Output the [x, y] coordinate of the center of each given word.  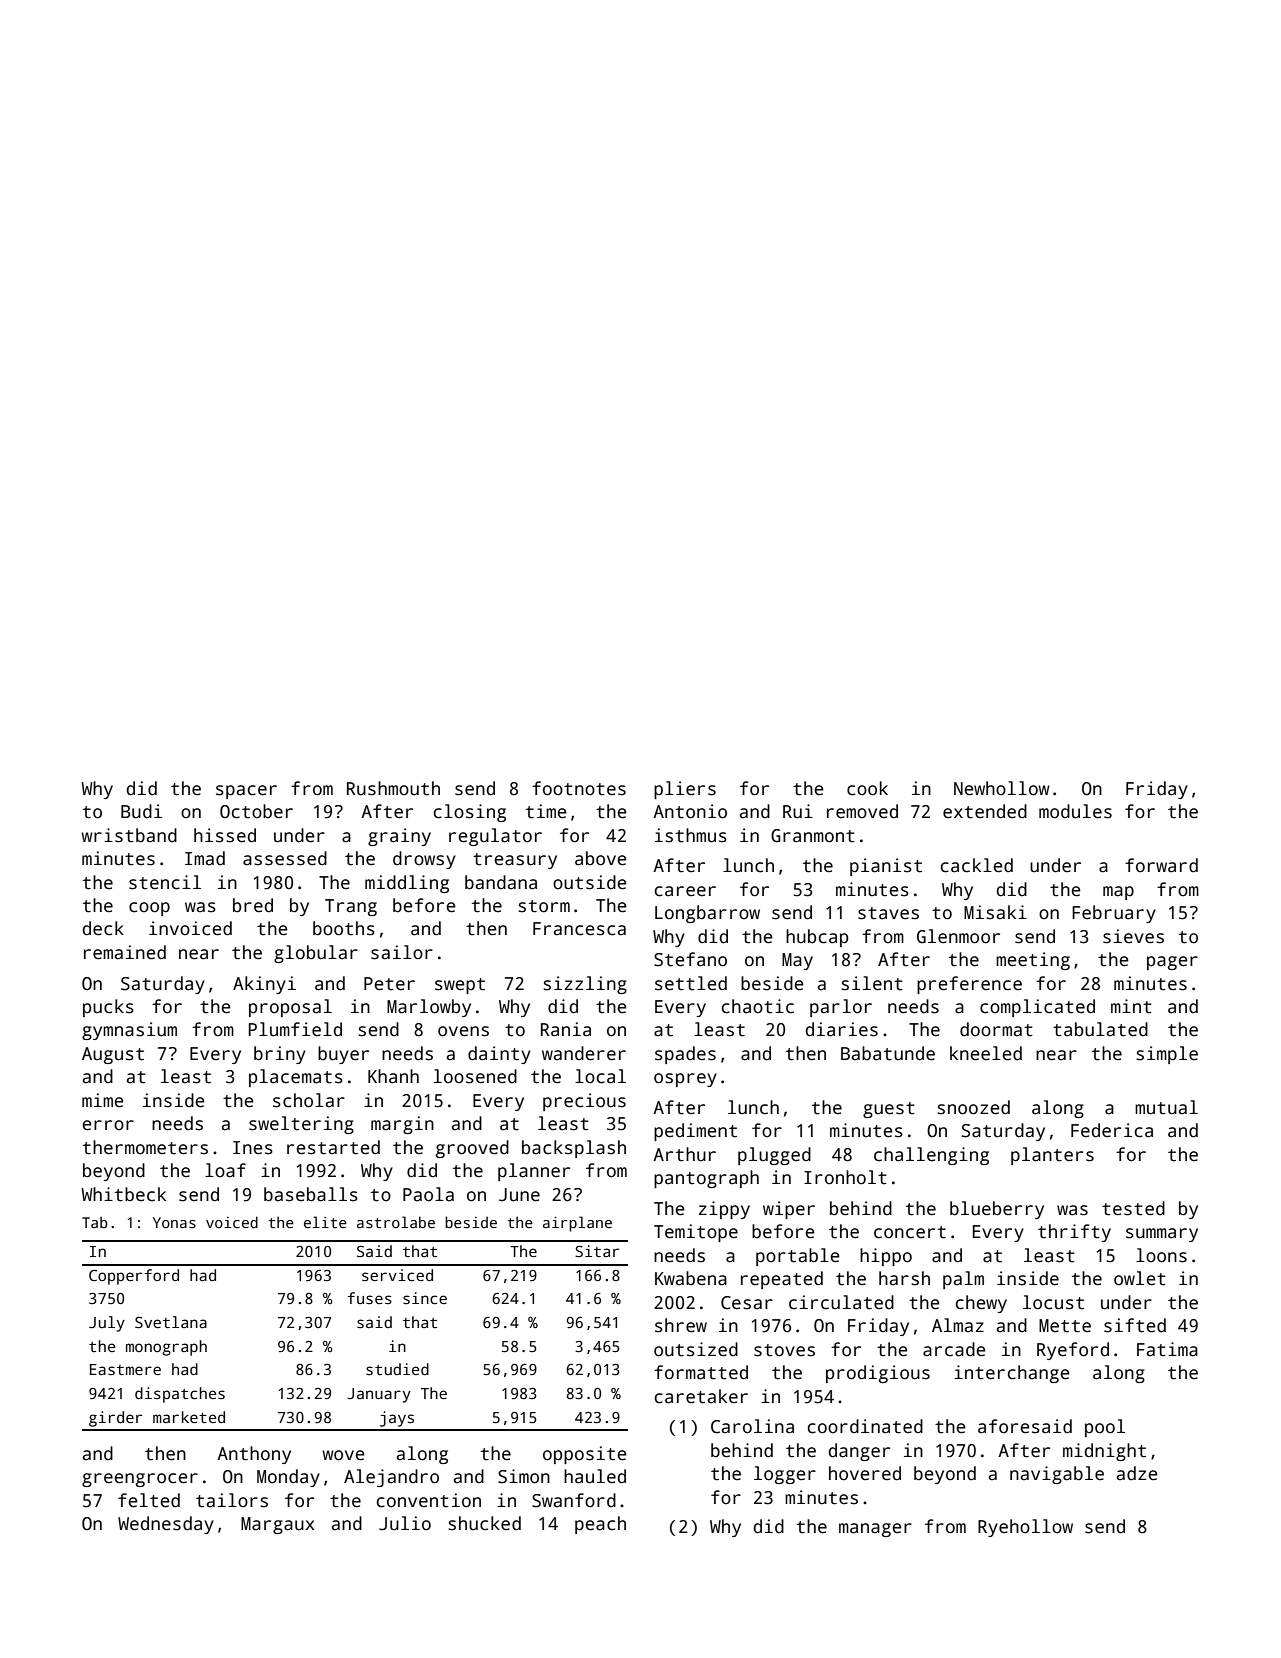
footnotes [579, 788]
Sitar [597, 1251]
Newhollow [1002, 788]
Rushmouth [393, 788]
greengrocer [140, 1480]
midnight [1104, 1452]
